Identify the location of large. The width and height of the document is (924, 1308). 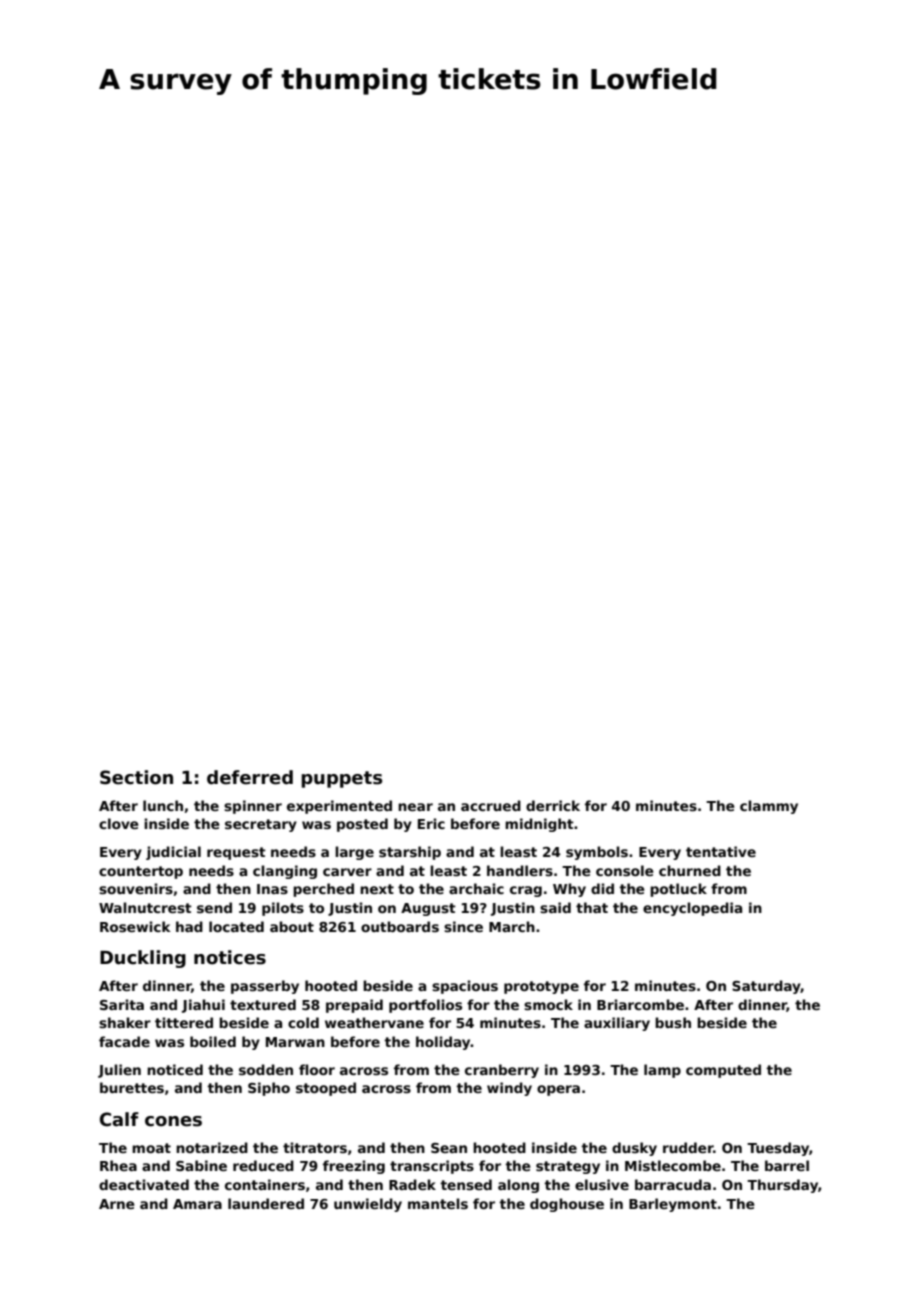
(354, 853).
